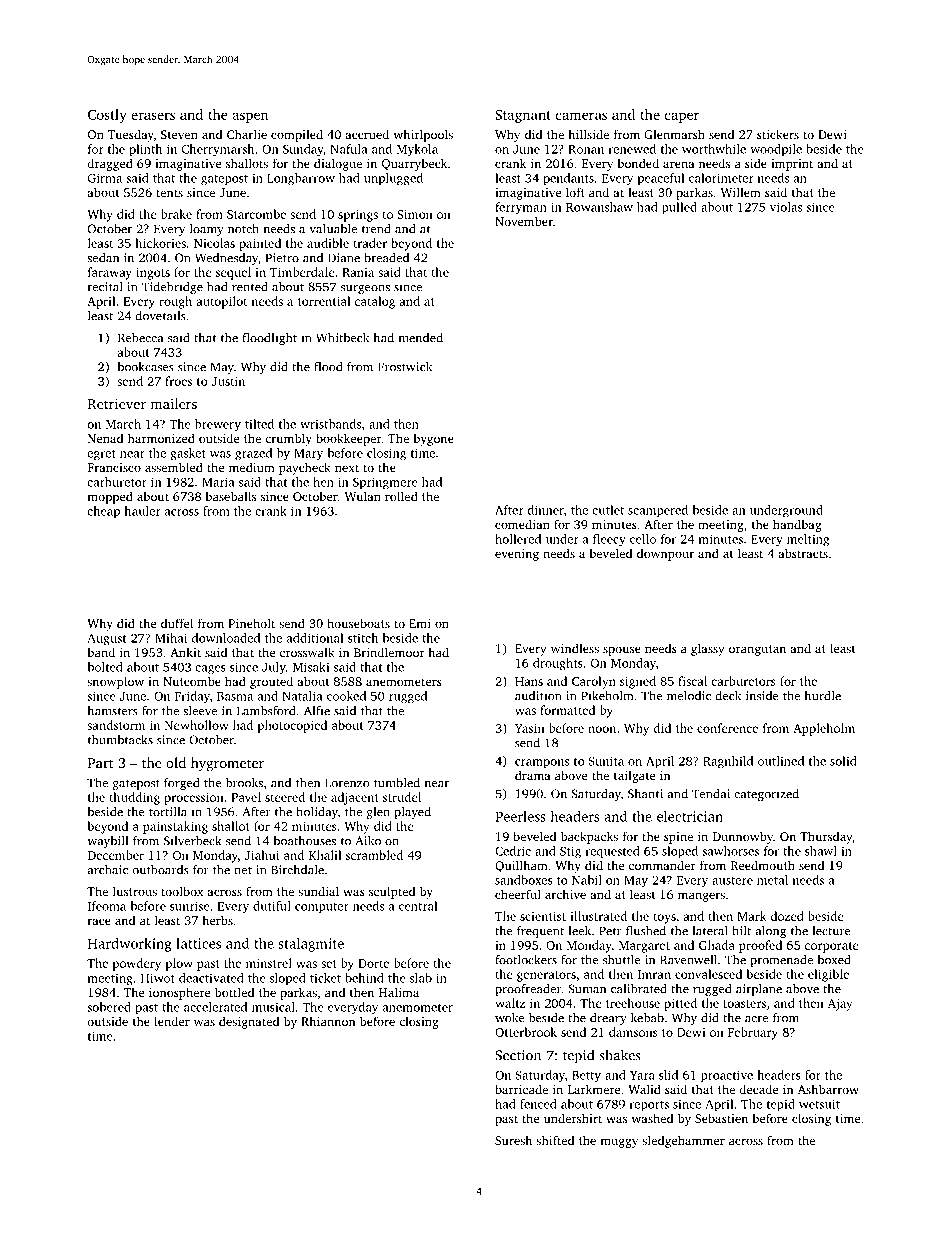 The width and height of the screenshot is (952, 1233). What do you see at coordinates (107, 906) in the screenshot?
I see `Ifeoma` at bounding box center [107, 906].
